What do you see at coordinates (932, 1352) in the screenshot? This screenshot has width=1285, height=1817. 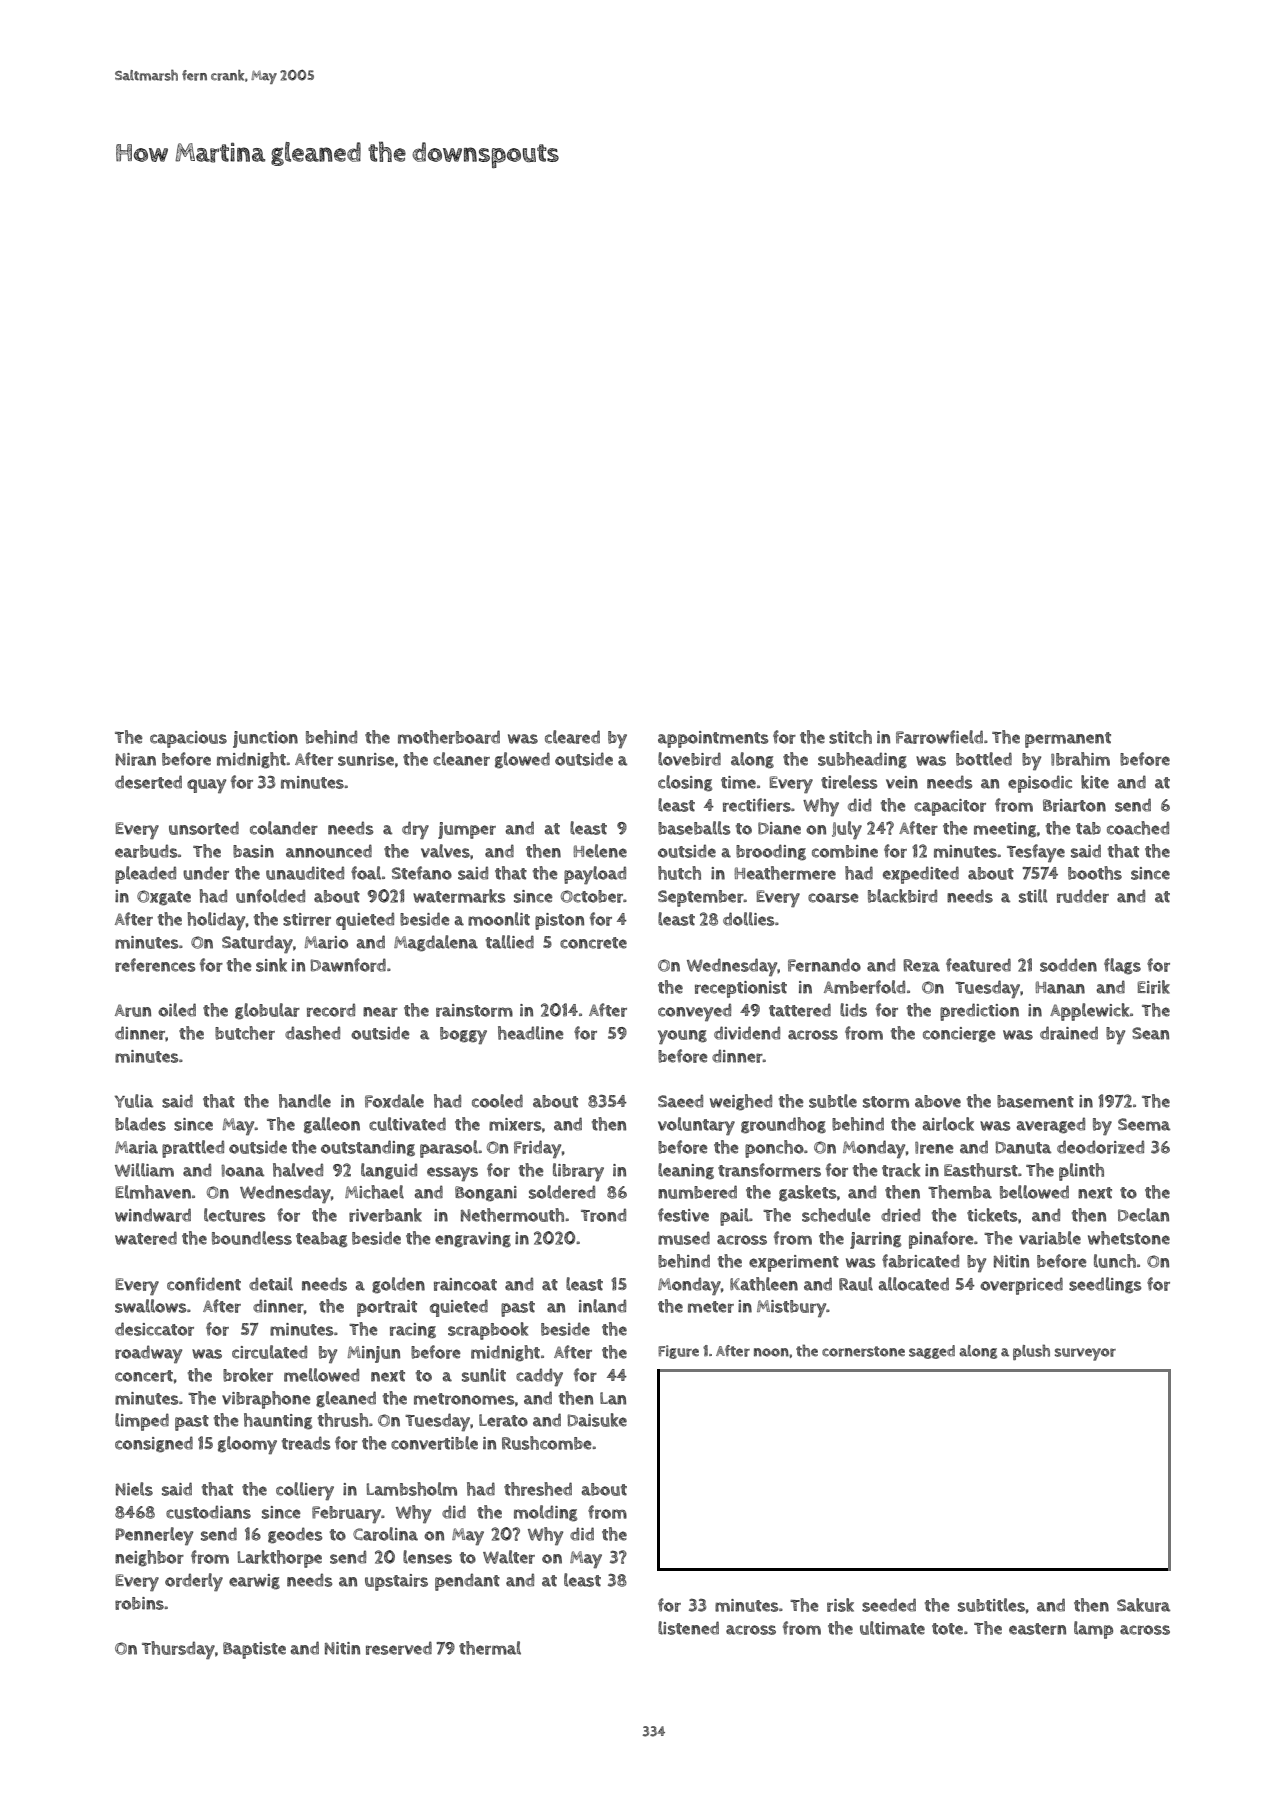 I see `sagged` at bounding box center [932, 1352].
